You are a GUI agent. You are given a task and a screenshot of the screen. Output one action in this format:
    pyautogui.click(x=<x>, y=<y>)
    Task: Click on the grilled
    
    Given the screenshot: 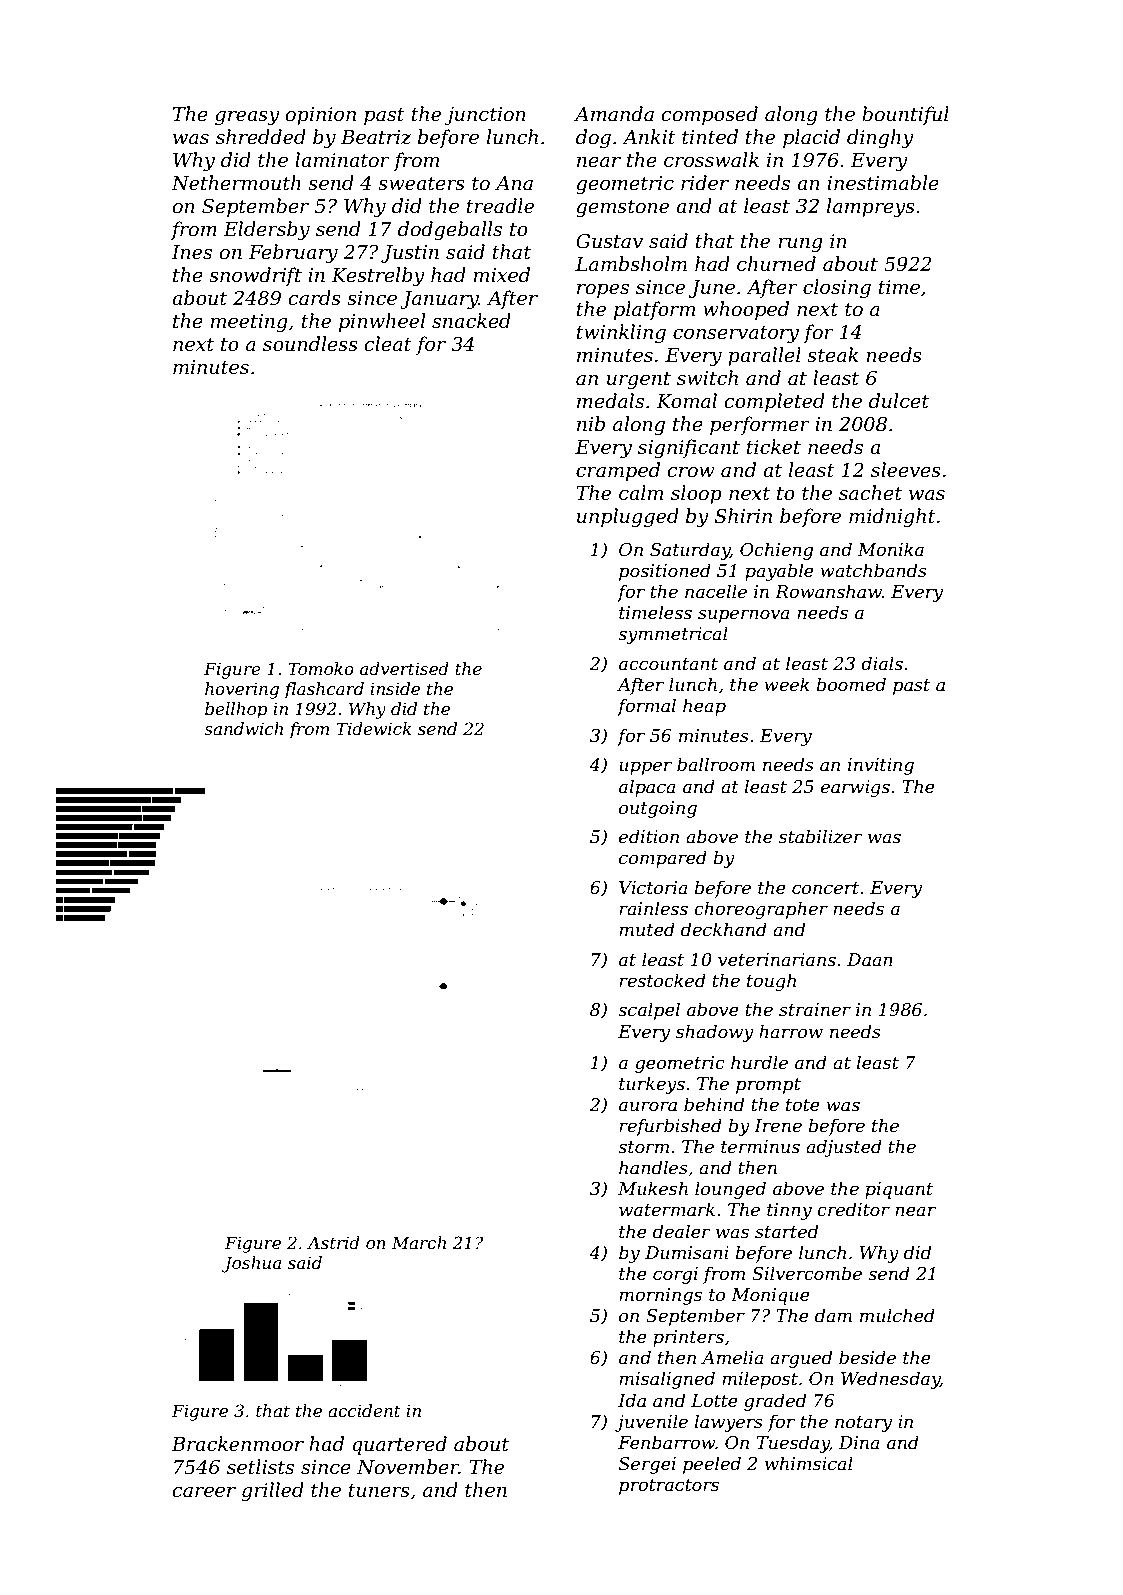 What is the action you would take?
    pyautogui.click(x=273, y=1491)
